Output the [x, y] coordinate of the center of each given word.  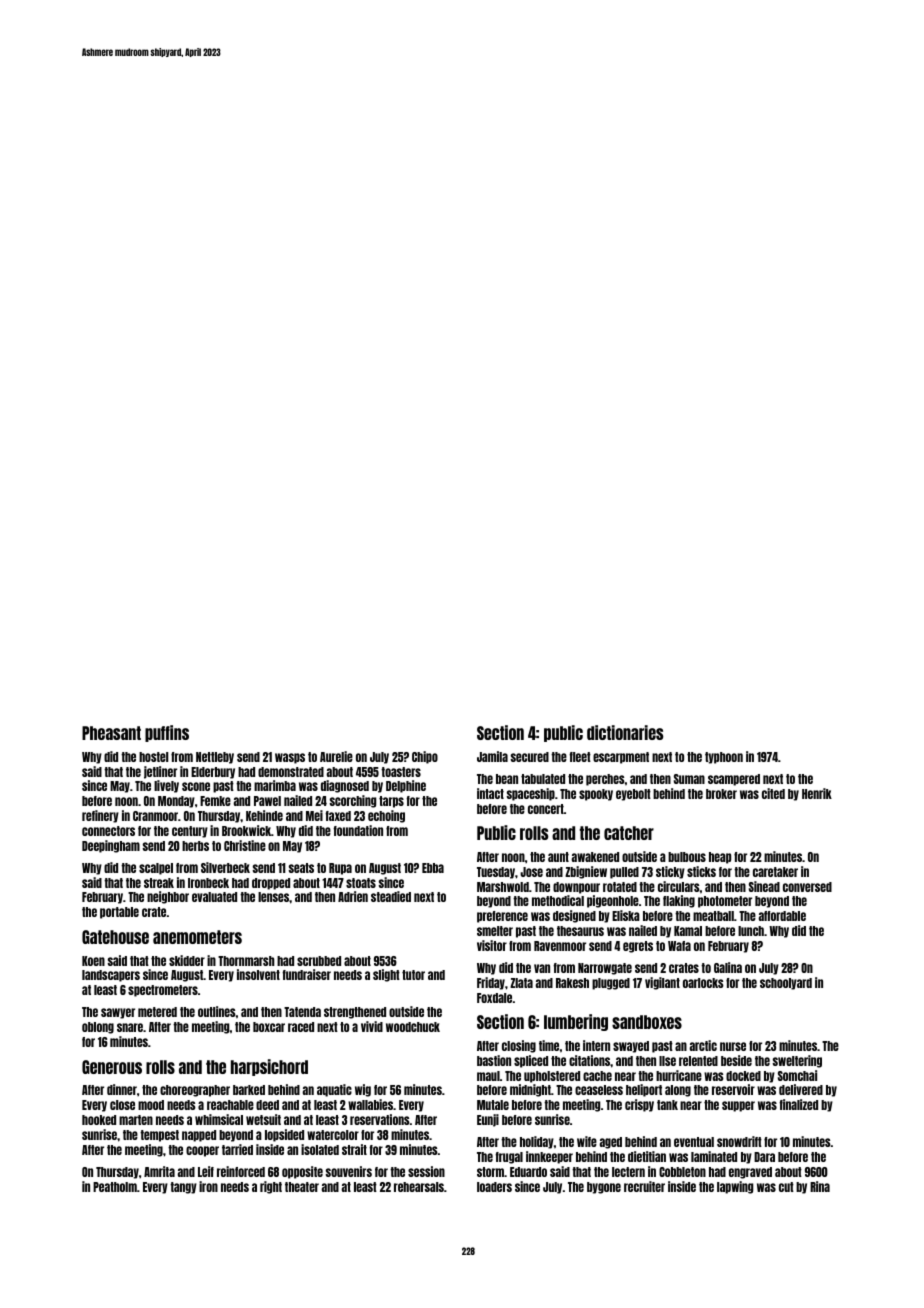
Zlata [521, 983]
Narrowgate [605, 969]
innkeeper [549, 1157]
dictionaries [625, 732]
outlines [217, 1011]
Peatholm [115, 1187]
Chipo [425, 757]
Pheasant [111, 733]
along [678, 1091]
